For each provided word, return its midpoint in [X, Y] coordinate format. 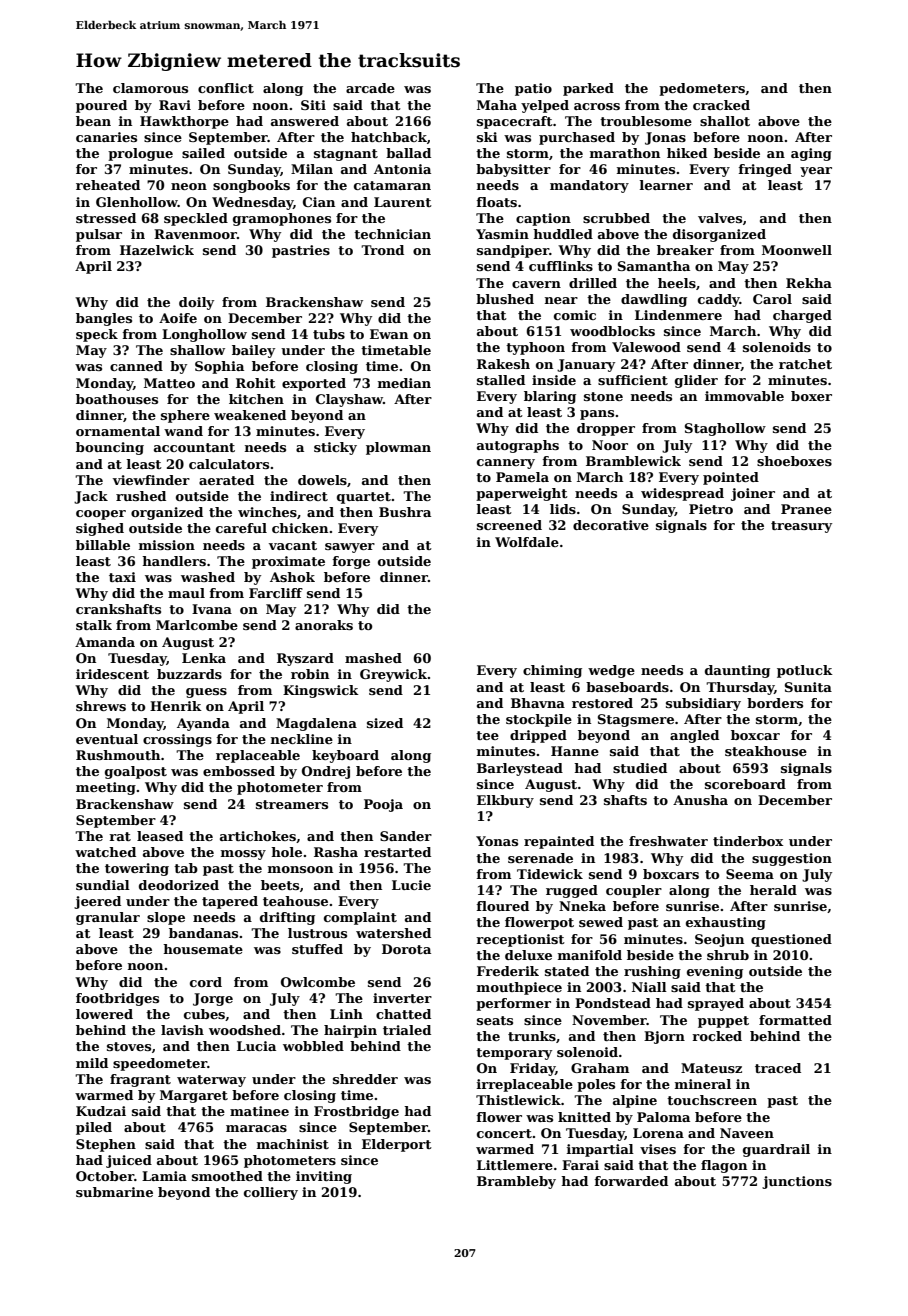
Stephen [106, 1145]
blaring [550, 397]
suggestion [792, 859]
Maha [497, 105]
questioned [791, 940]
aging [811, 154]
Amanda [105, 642]
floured [503, 906]
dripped [538, 736]
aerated [226, 480]
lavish [182, 1030]
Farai [580, 1165]
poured [101, 106]
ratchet [805, 364]
